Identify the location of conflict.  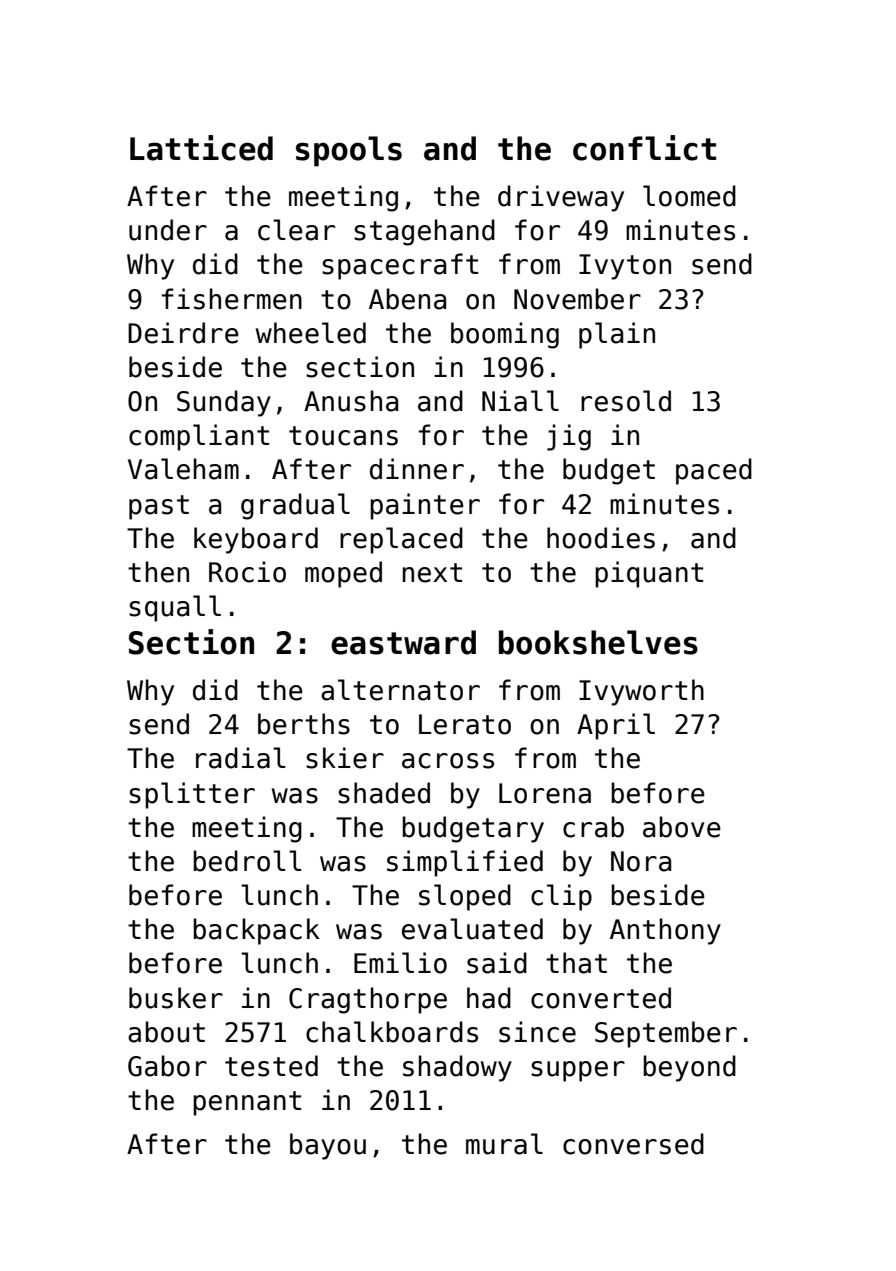
(644, 148).
